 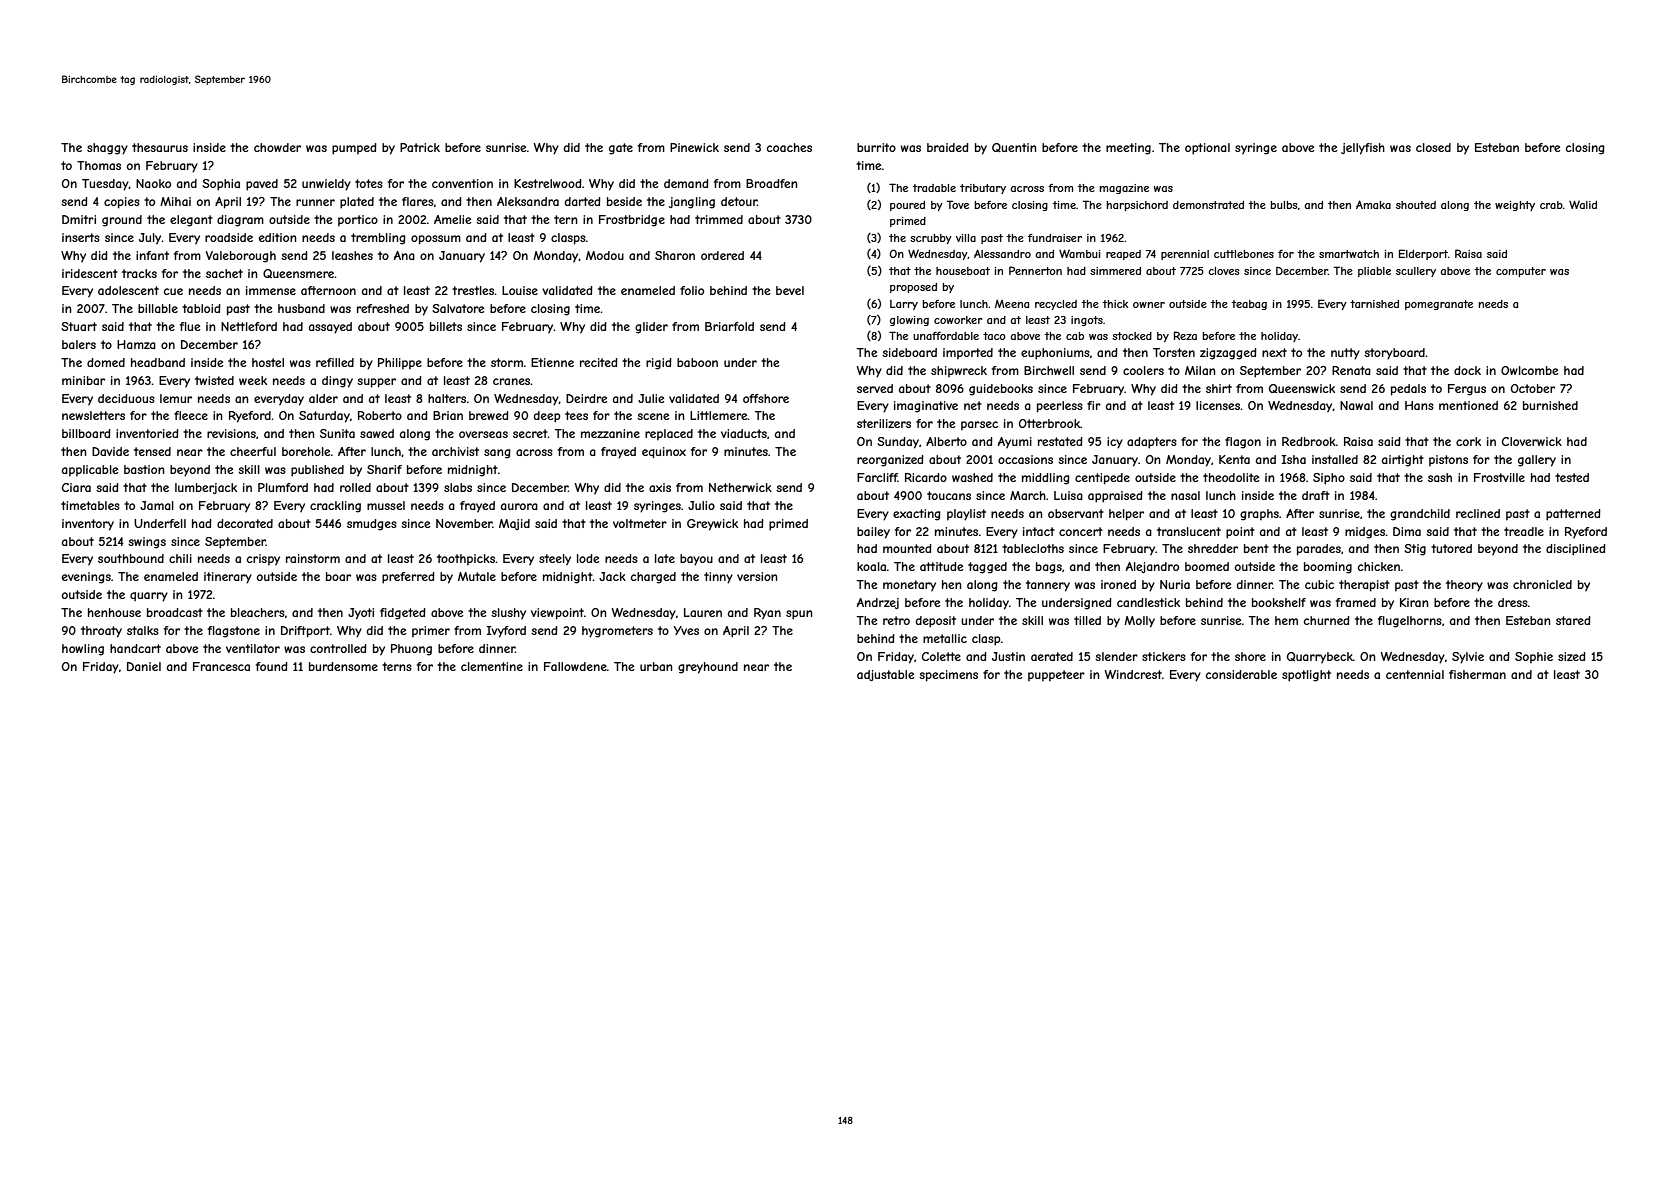 What do you see at coordinates (408, 578) in the screenshot?
I see `preferred` at bounding box center [408, 578].
